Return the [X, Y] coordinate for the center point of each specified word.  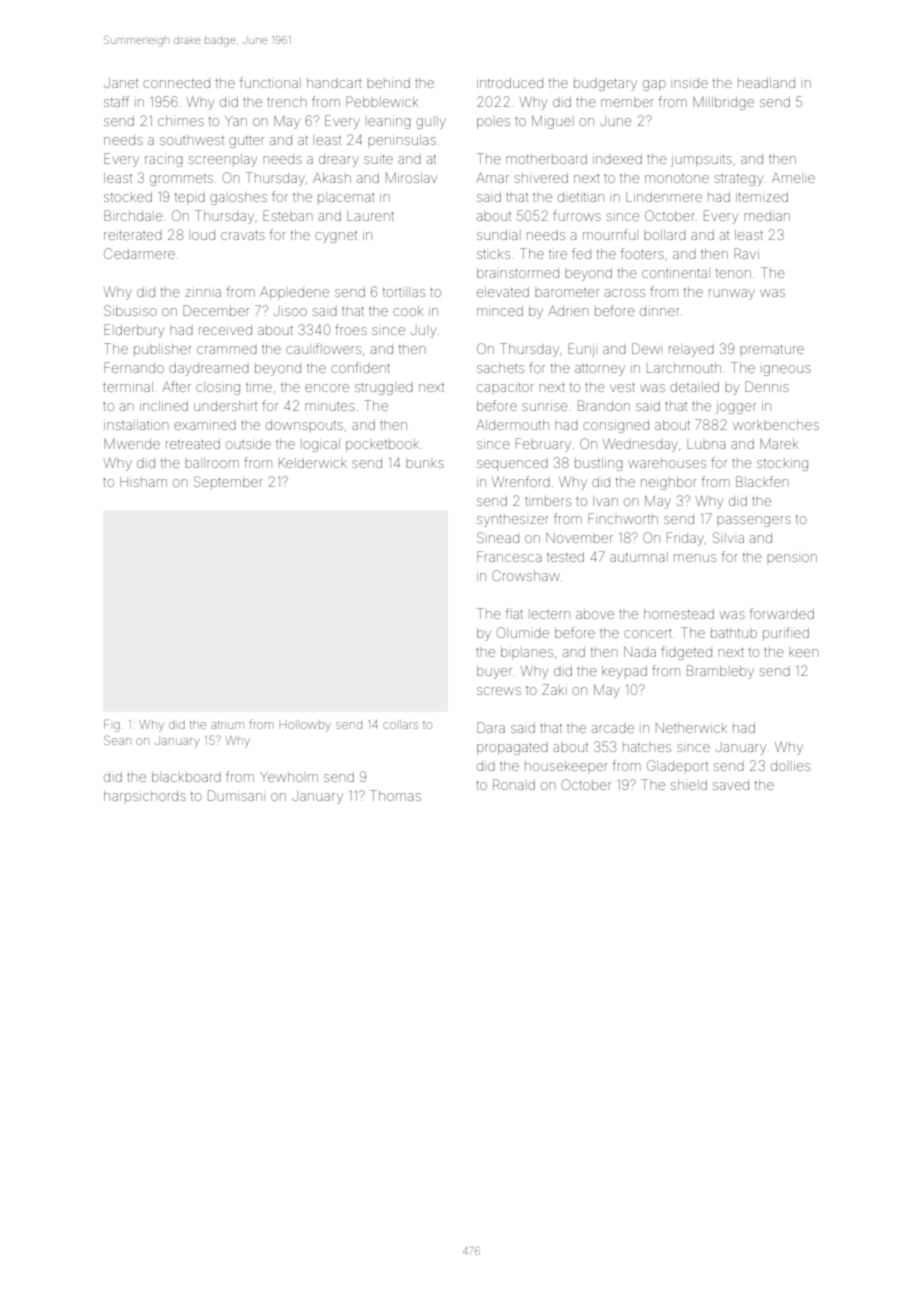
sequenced [512, 465]
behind [388, 83]
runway [732, 294]
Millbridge [723, 103]
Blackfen [762, 481]
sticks [493, 254]
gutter [246, 142]
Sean [117, 740]
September [228, 481]
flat [514, 613]
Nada [640, 652]
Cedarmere [139, 253]
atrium [227, 725]
